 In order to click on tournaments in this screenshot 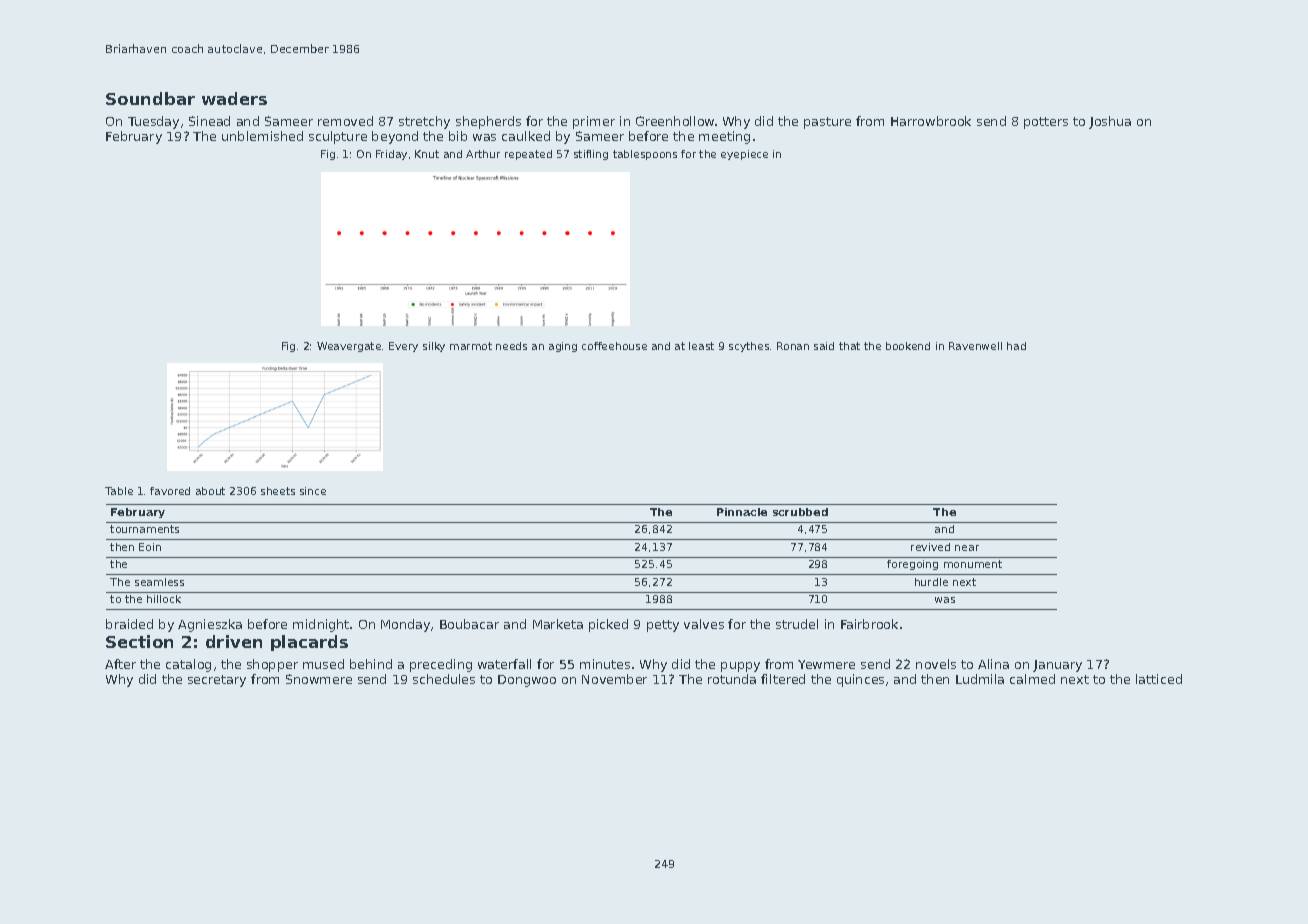, I will do `click(144, 529)`.
